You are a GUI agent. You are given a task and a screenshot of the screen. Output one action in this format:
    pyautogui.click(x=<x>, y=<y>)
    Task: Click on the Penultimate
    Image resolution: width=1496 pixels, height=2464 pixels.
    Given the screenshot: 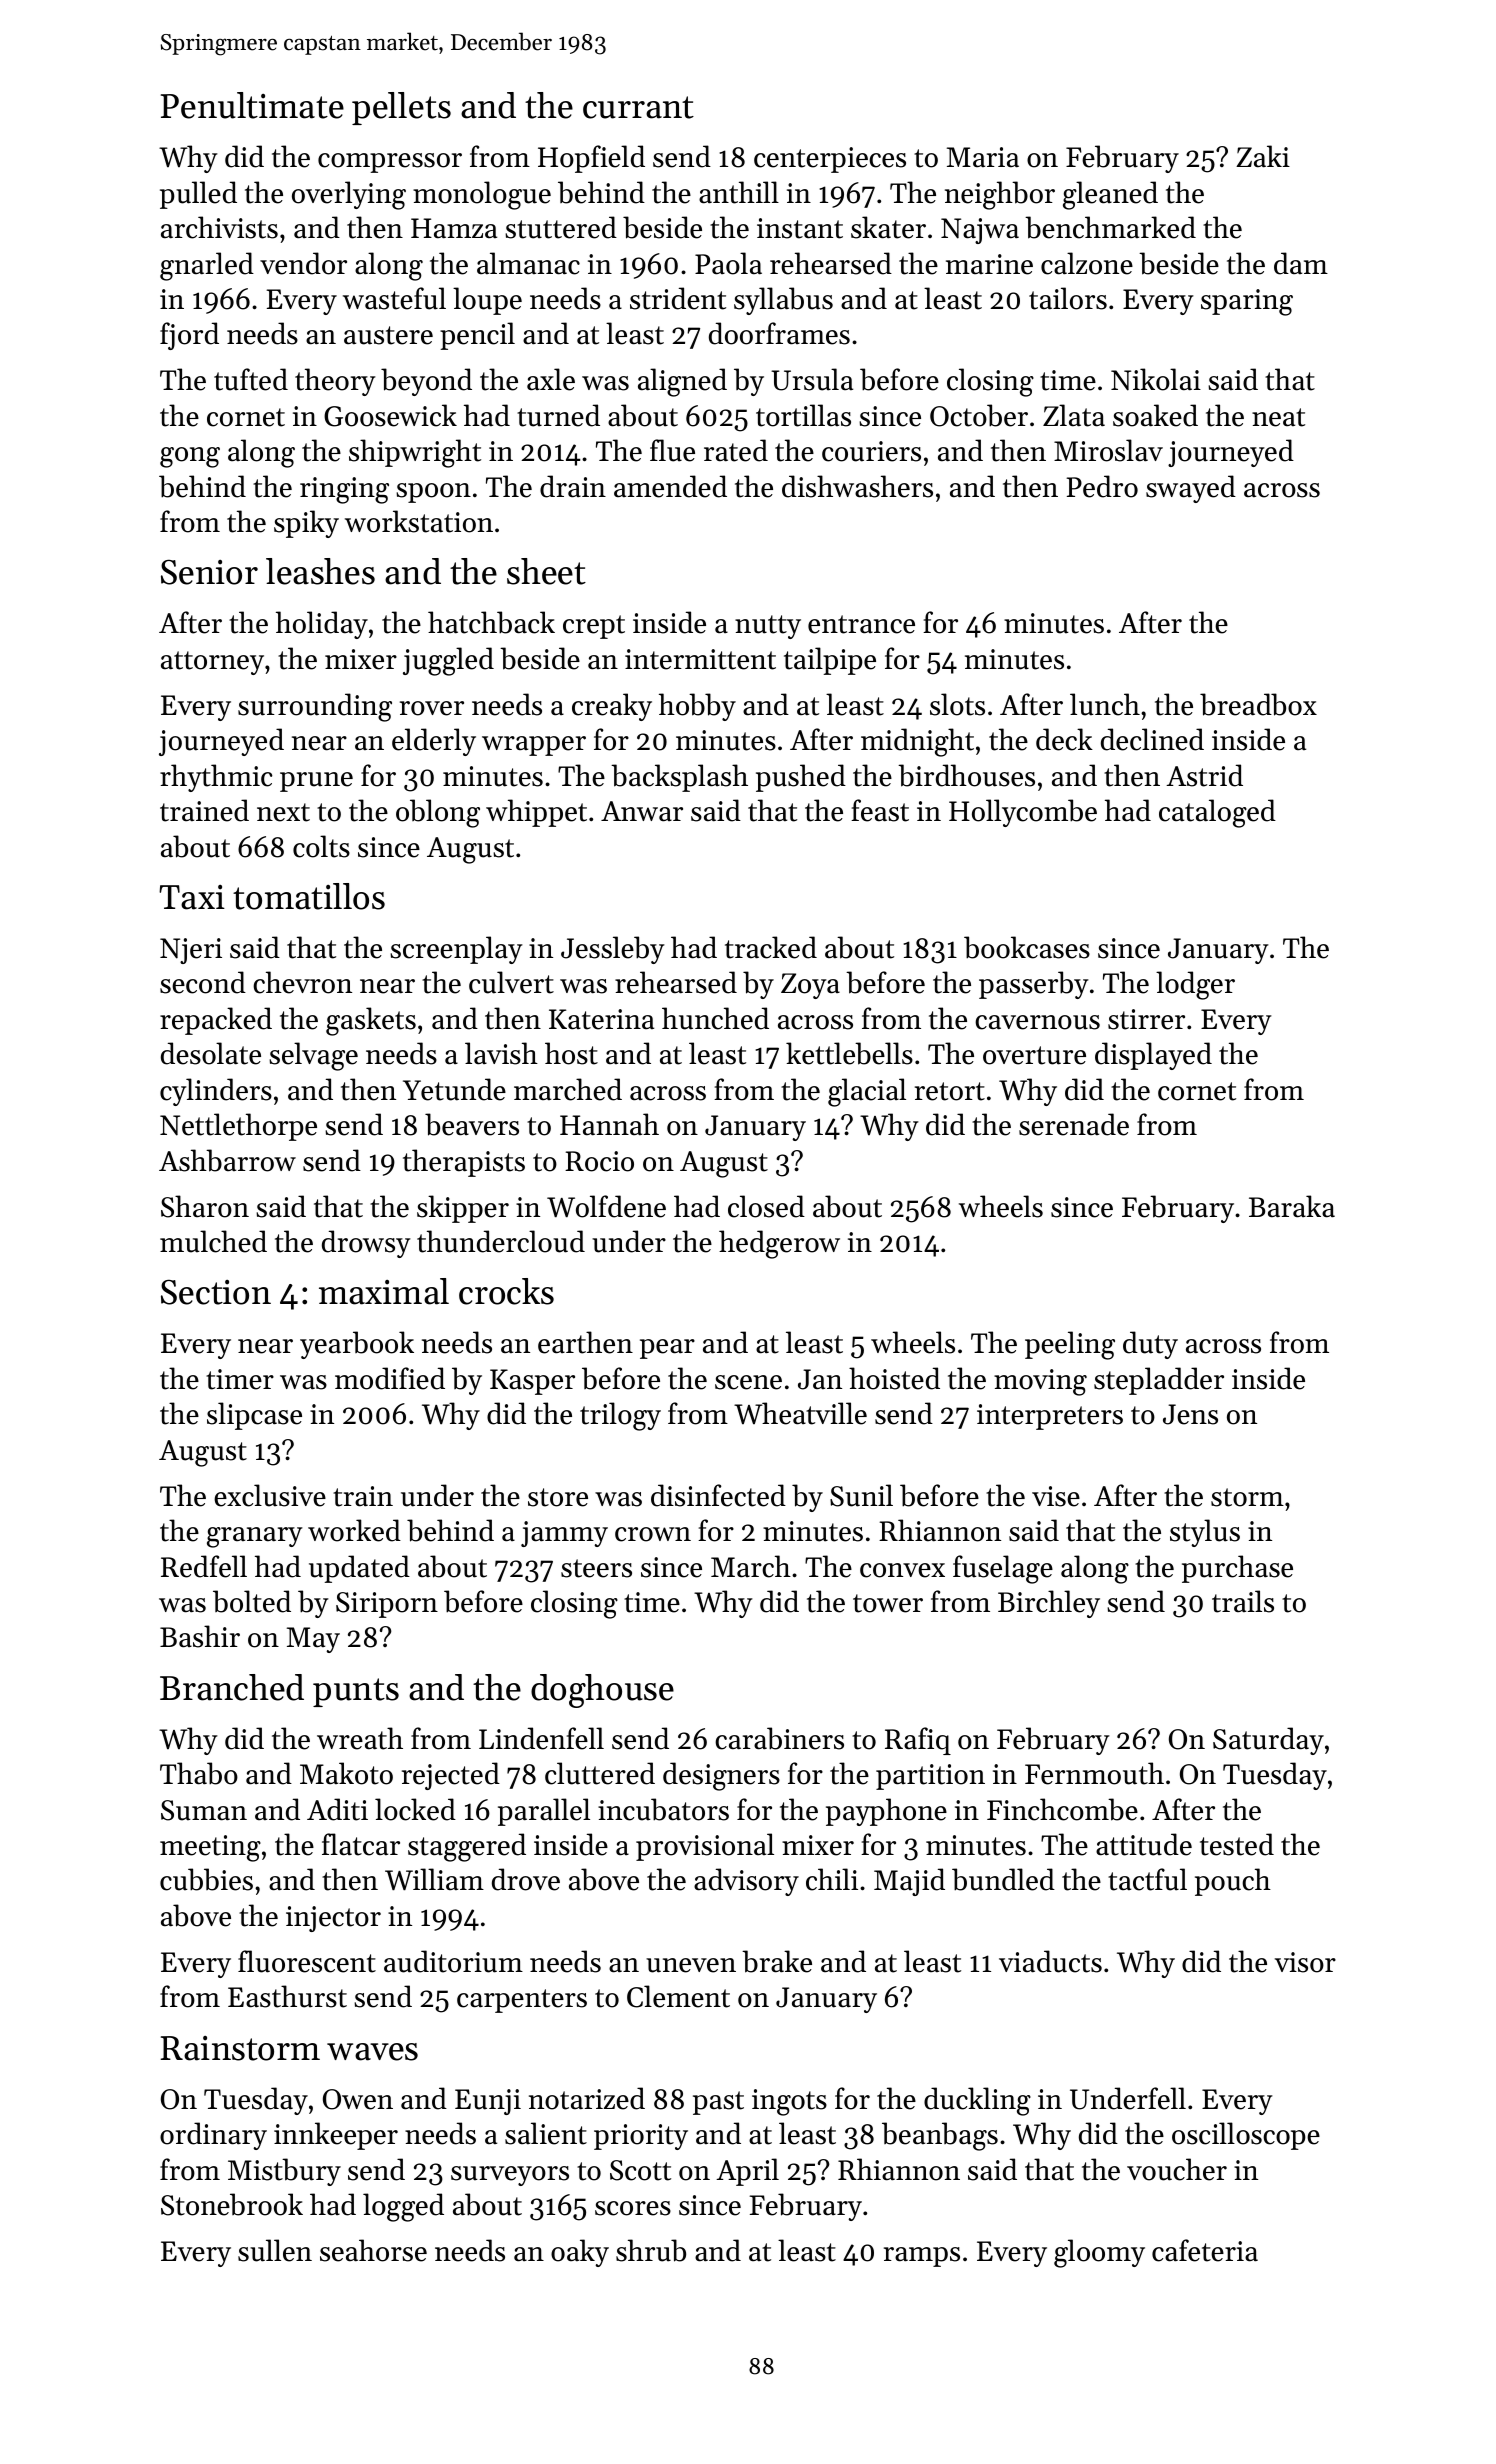 What is the action you would take?
    pyautogui.click(x=252, y=105)
